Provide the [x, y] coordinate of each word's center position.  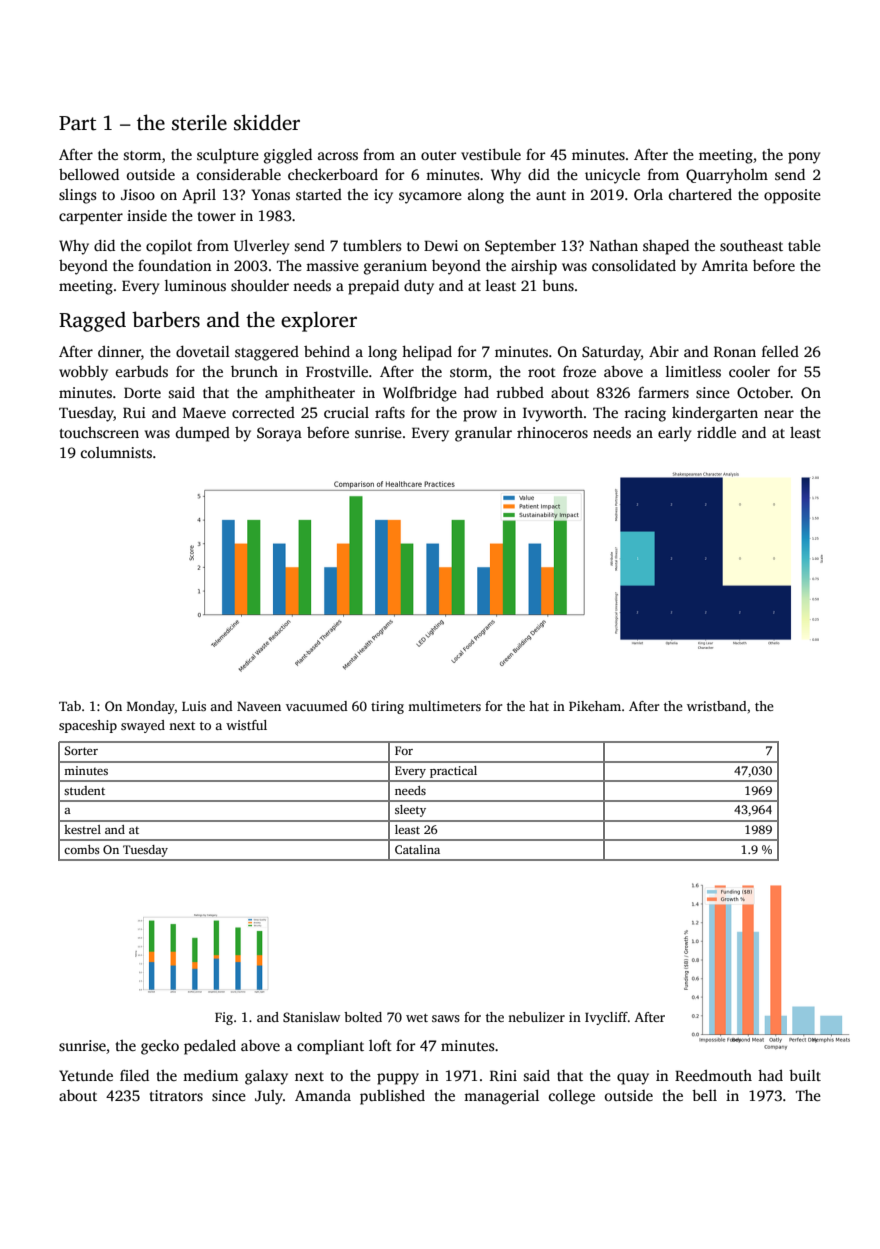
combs [82, 849]
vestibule [491, 154]
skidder [267, 122]
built [805, 1075]
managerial [501, 1097]
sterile [199, 122]
